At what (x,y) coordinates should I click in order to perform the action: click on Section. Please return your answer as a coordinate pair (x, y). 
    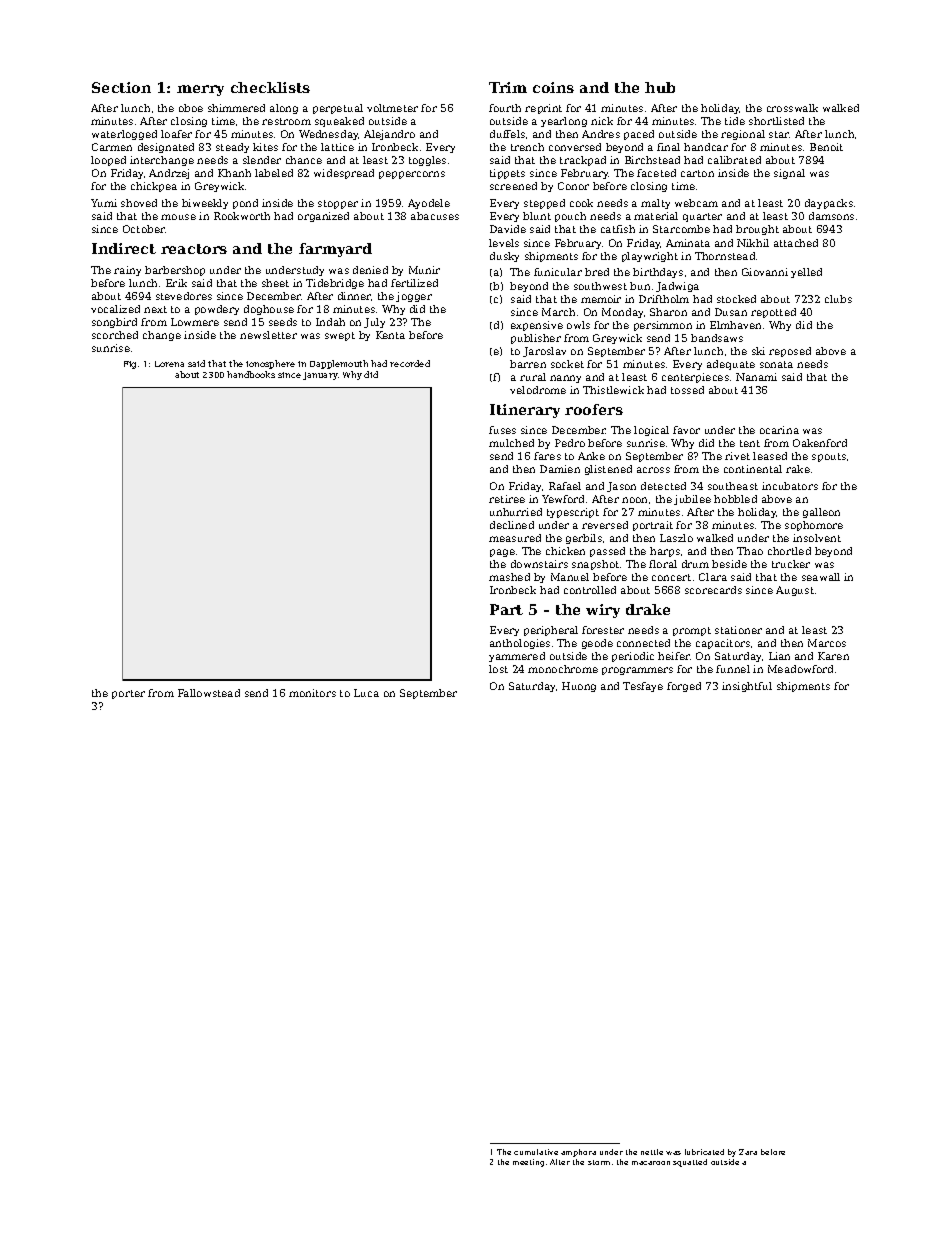
    Looking at the image, I should click on (121, 87).
